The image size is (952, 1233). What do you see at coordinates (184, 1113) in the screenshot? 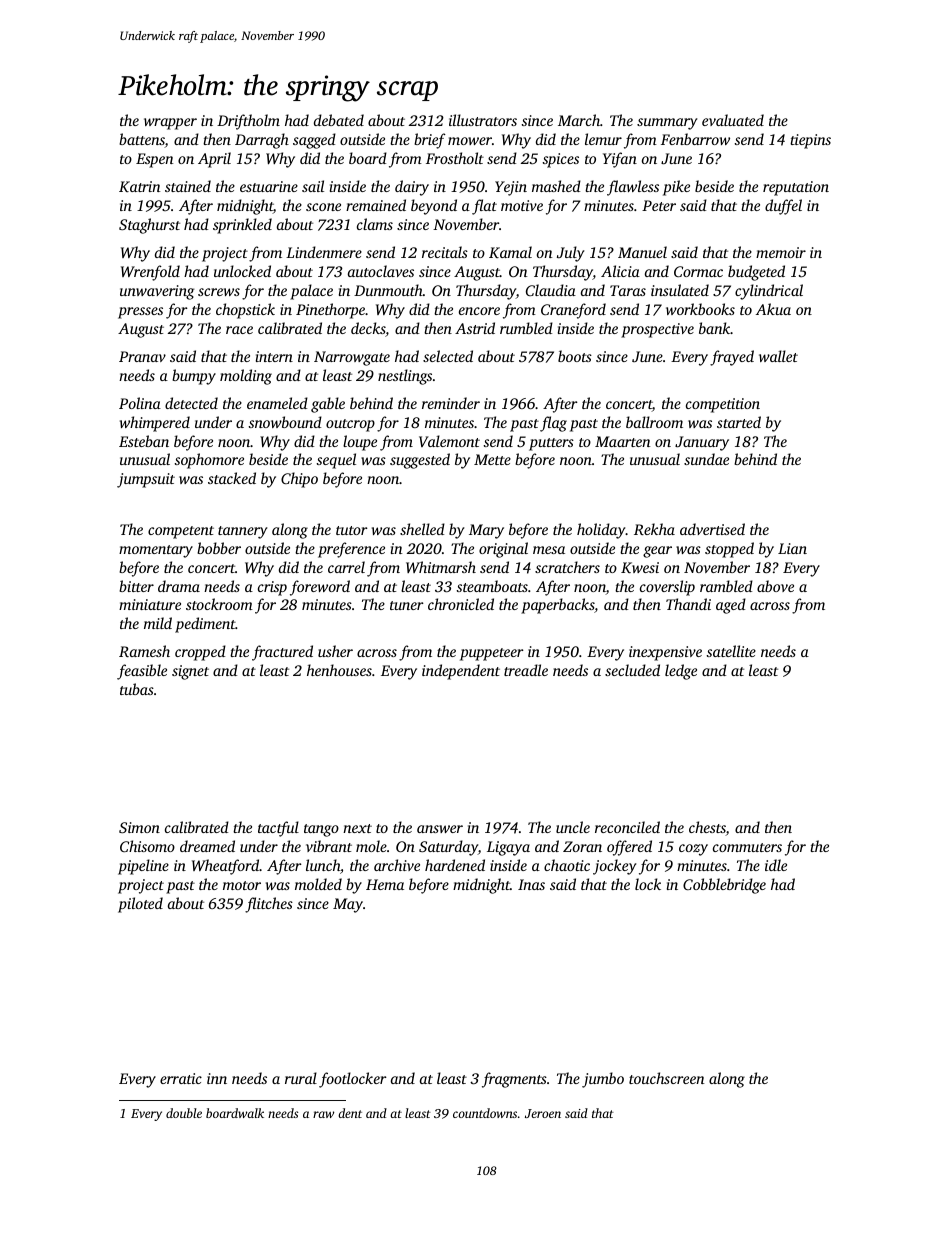
I see `double` at bounding box center [184, 1113].
